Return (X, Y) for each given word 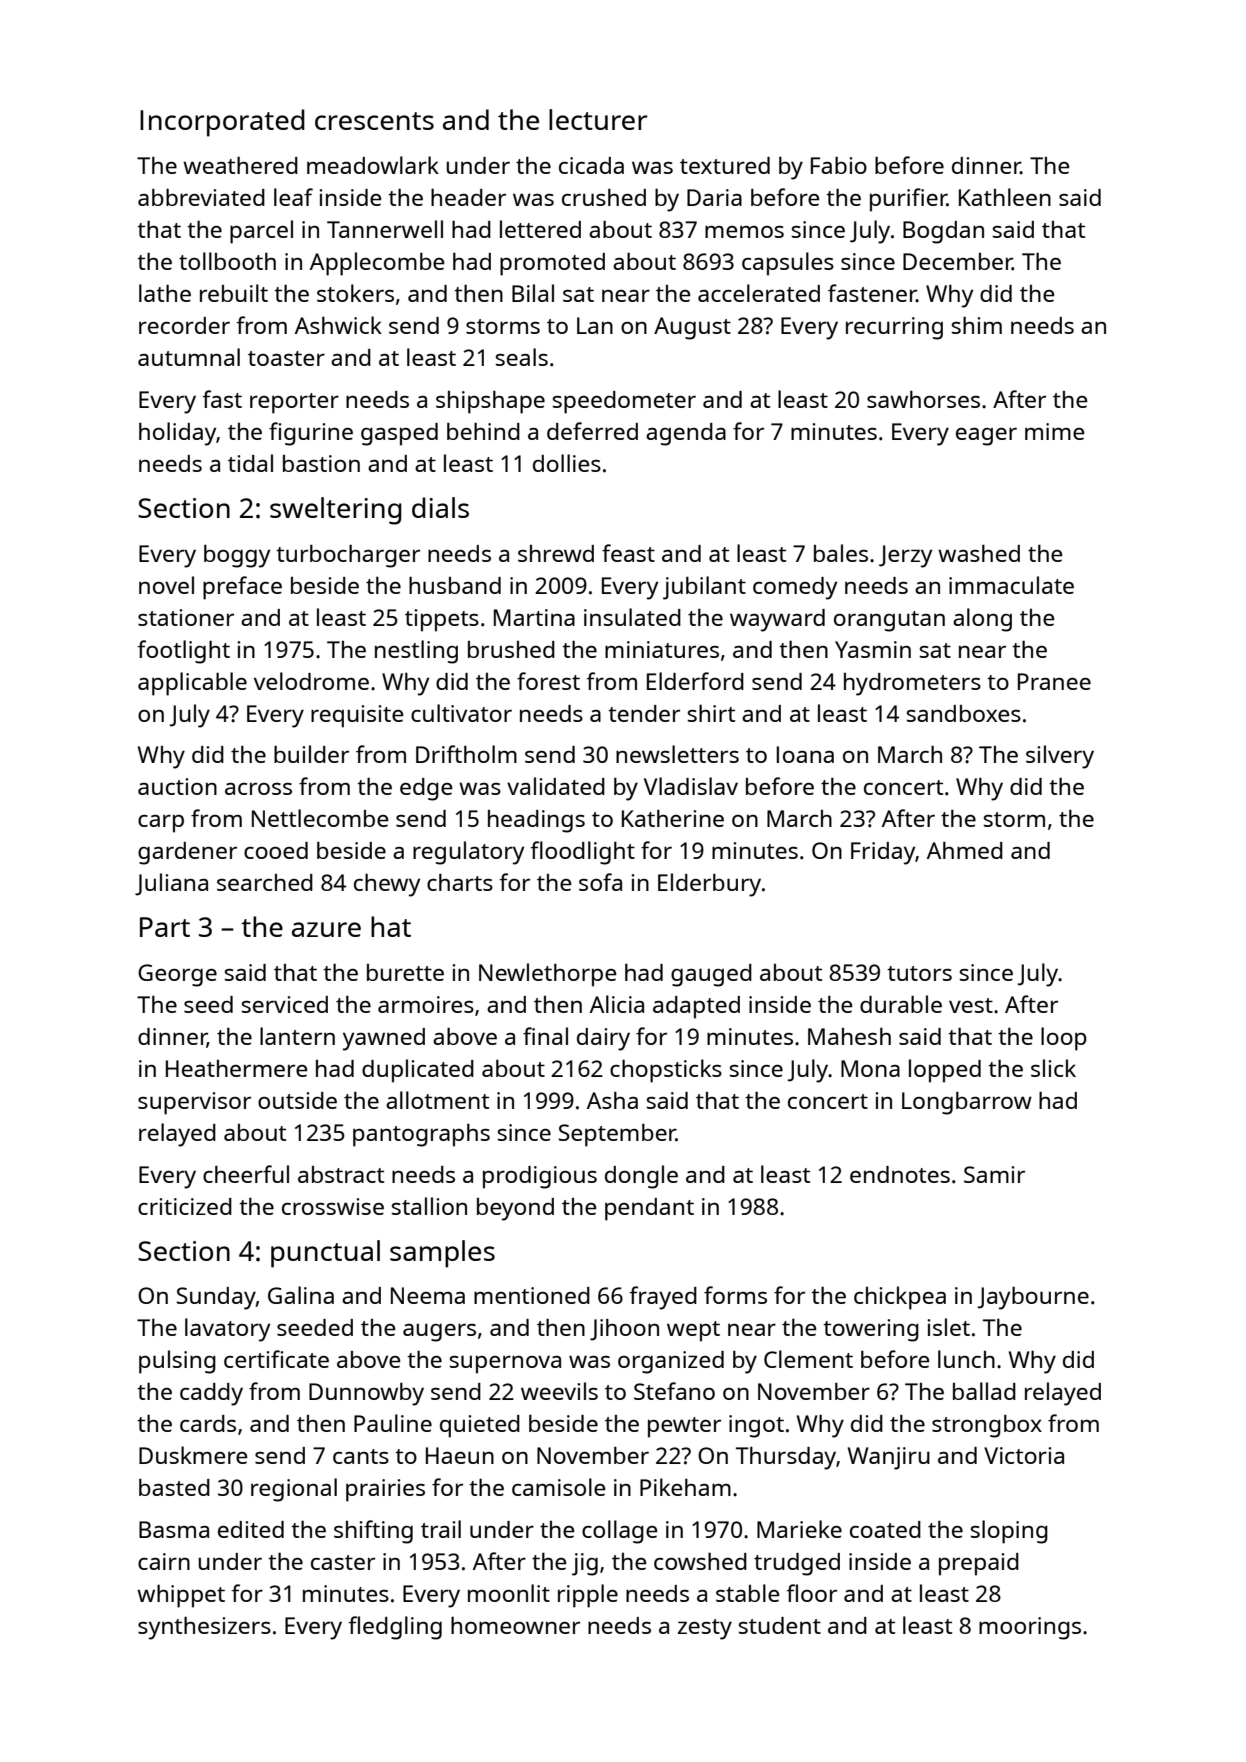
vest (971, 1005)
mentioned (532, 1295)
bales (841, 553)
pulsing (177, 1362)
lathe (165, 293)
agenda (686, 434)
